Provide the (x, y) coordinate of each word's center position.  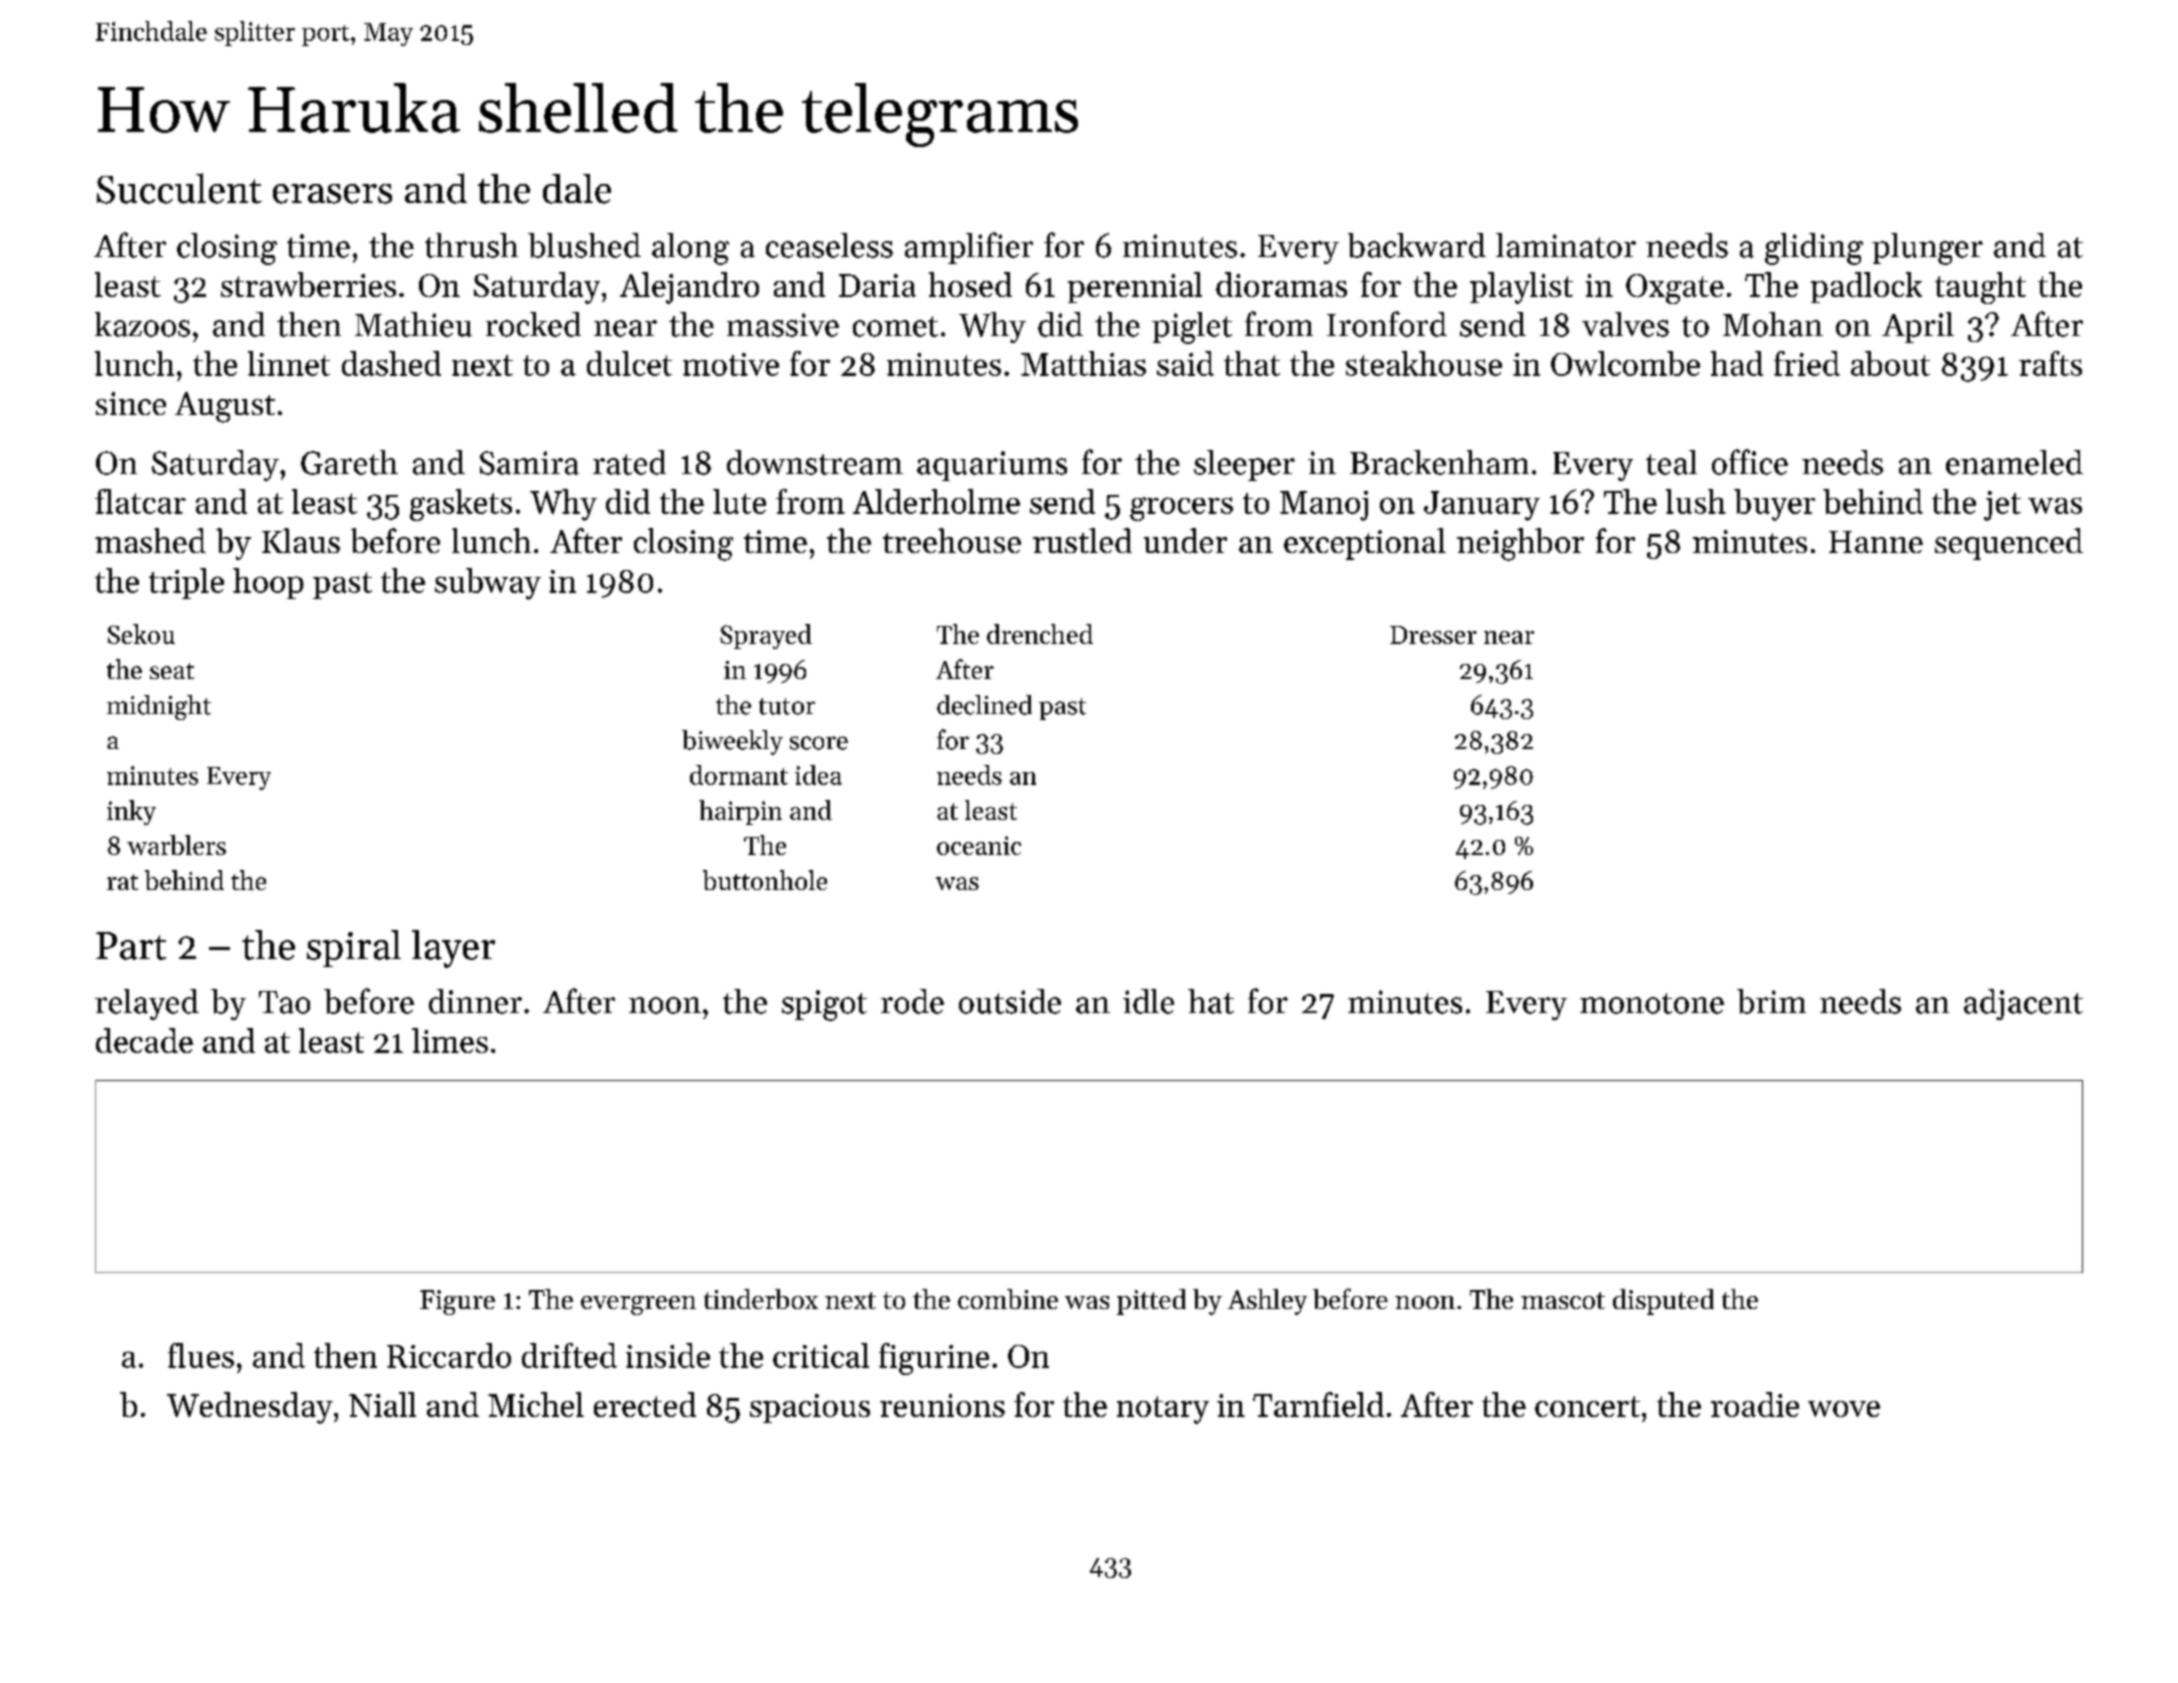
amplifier (969, 248)
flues (201, 1355)
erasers (332, 194)
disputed (1663, 1302)
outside (1010, 1001)
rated (629, 462)
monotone (1652, 1003)
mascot (1563, 1300)
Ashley (1267, 1302)
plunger (1927, 249)
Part (131, 946)
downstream (815, 462)
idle (1148, 1001)
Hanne (1876, 542)
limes (450, 1040)
